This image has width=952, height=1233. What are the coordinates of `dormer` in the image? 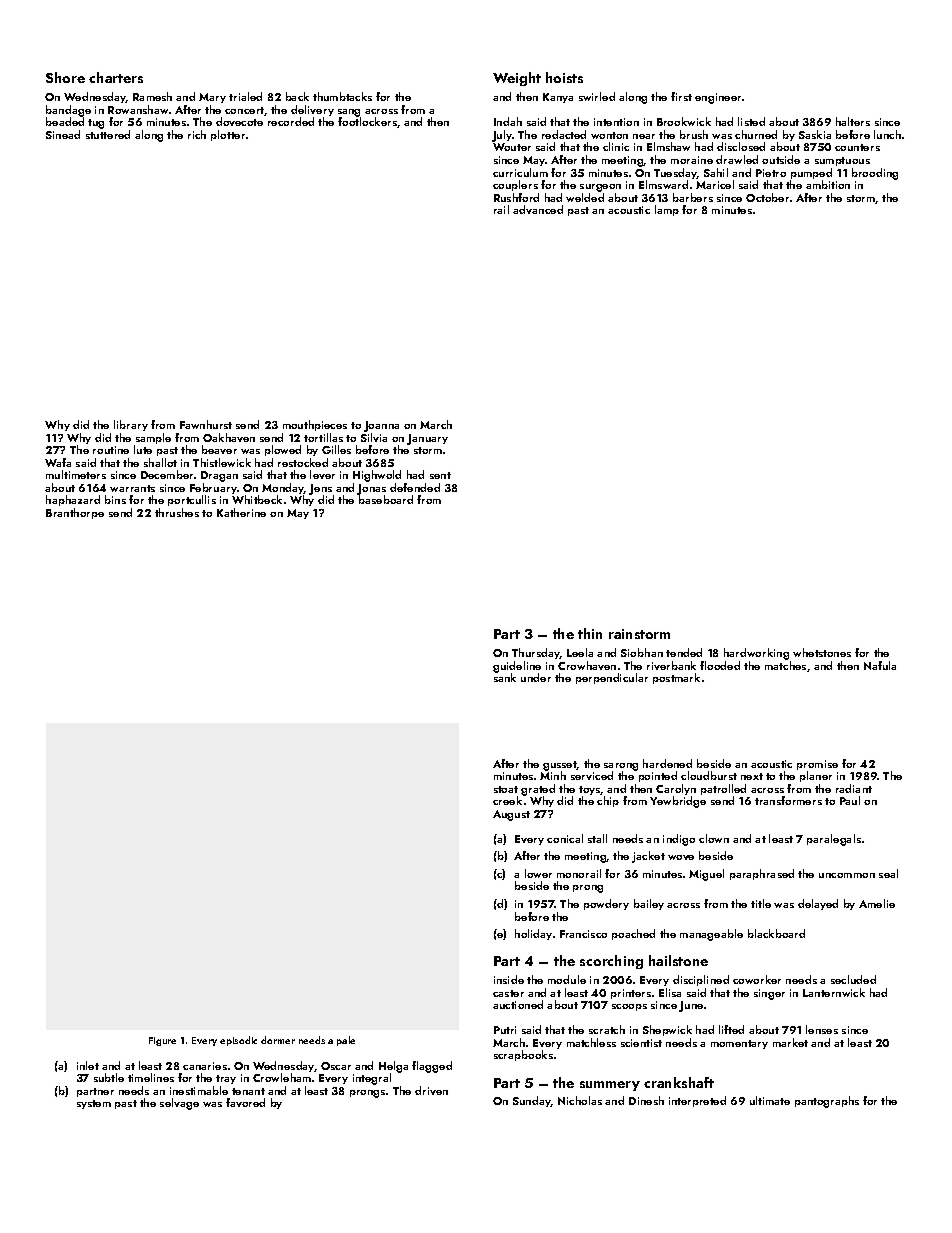 It's located at (278, 1040).
